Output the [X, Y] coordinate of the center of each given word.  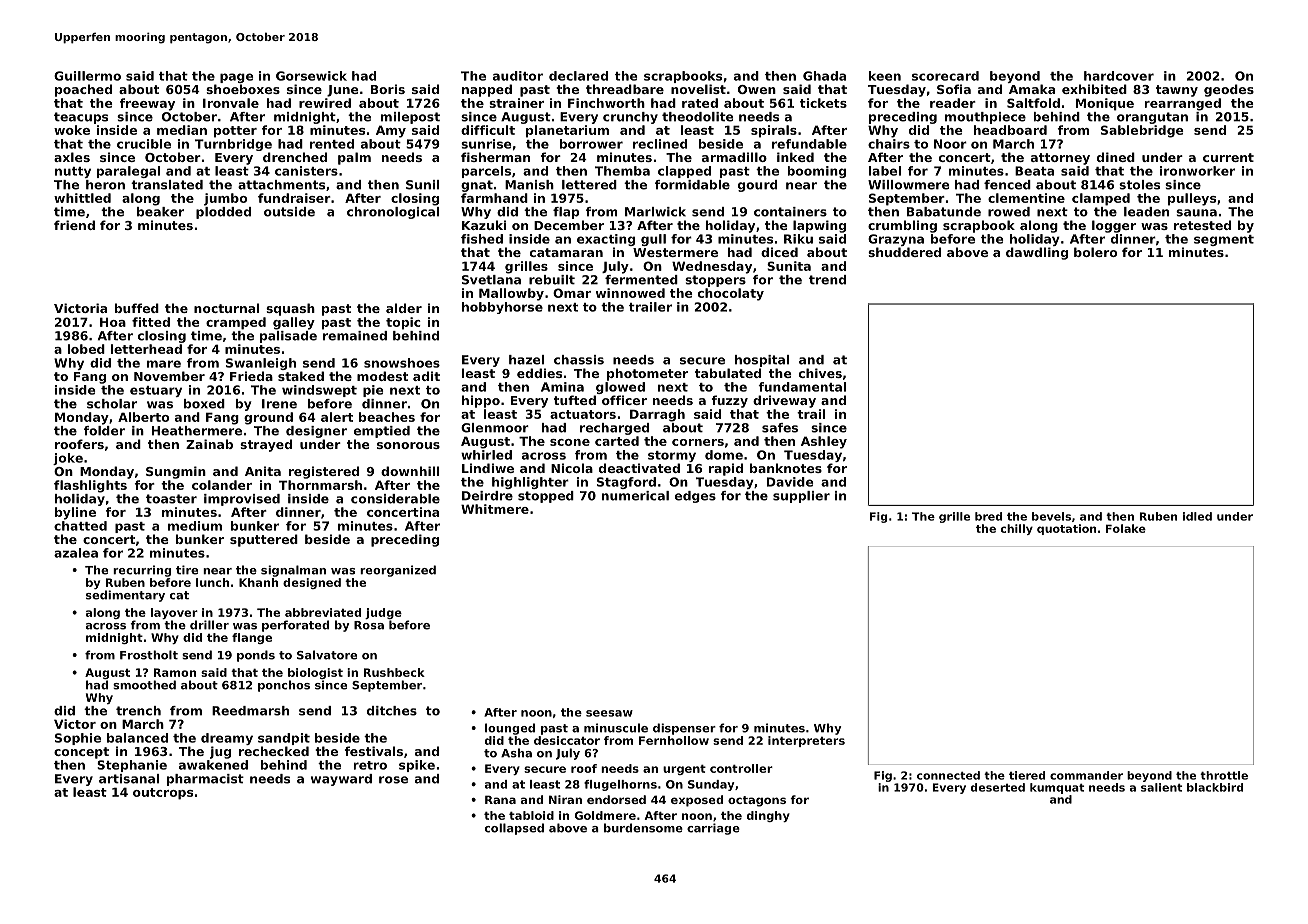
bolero [1095, 252]
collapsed [514, 829]
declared [578, 76]
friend [74, 225]
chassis [579, 360]
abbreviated [323, 612]
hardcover [1119, 76]
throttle [1224, 775]
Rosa [369, 625]
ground [268, 418]
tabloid [531, 815]
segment [1224, 240]
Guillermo [87, 76]
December [569, 225]
